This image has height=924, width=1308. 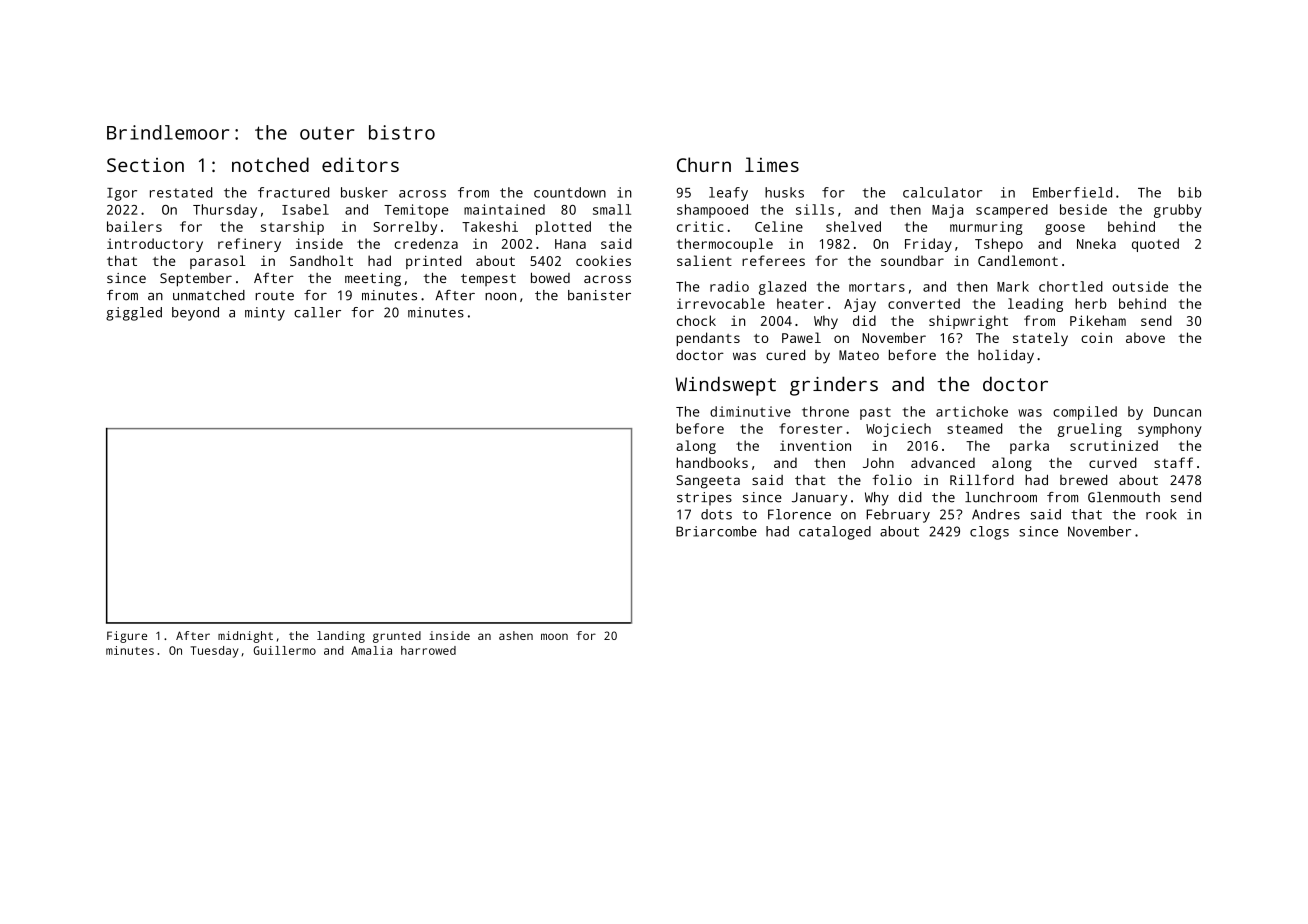 I want to click on Briarcombe, so click(x=716, y=531).
